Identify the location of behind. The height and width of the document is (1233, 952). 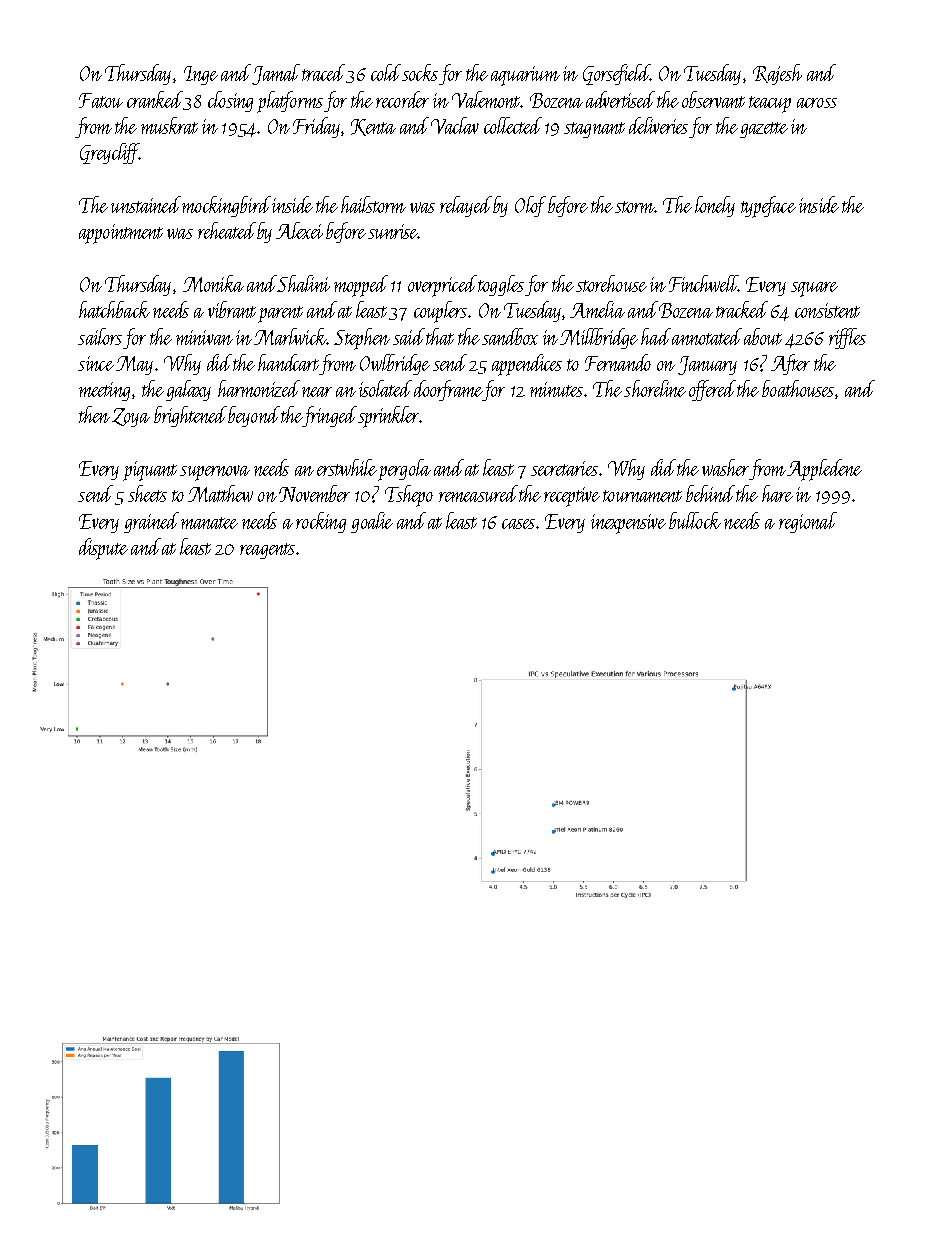
(710, 493).
